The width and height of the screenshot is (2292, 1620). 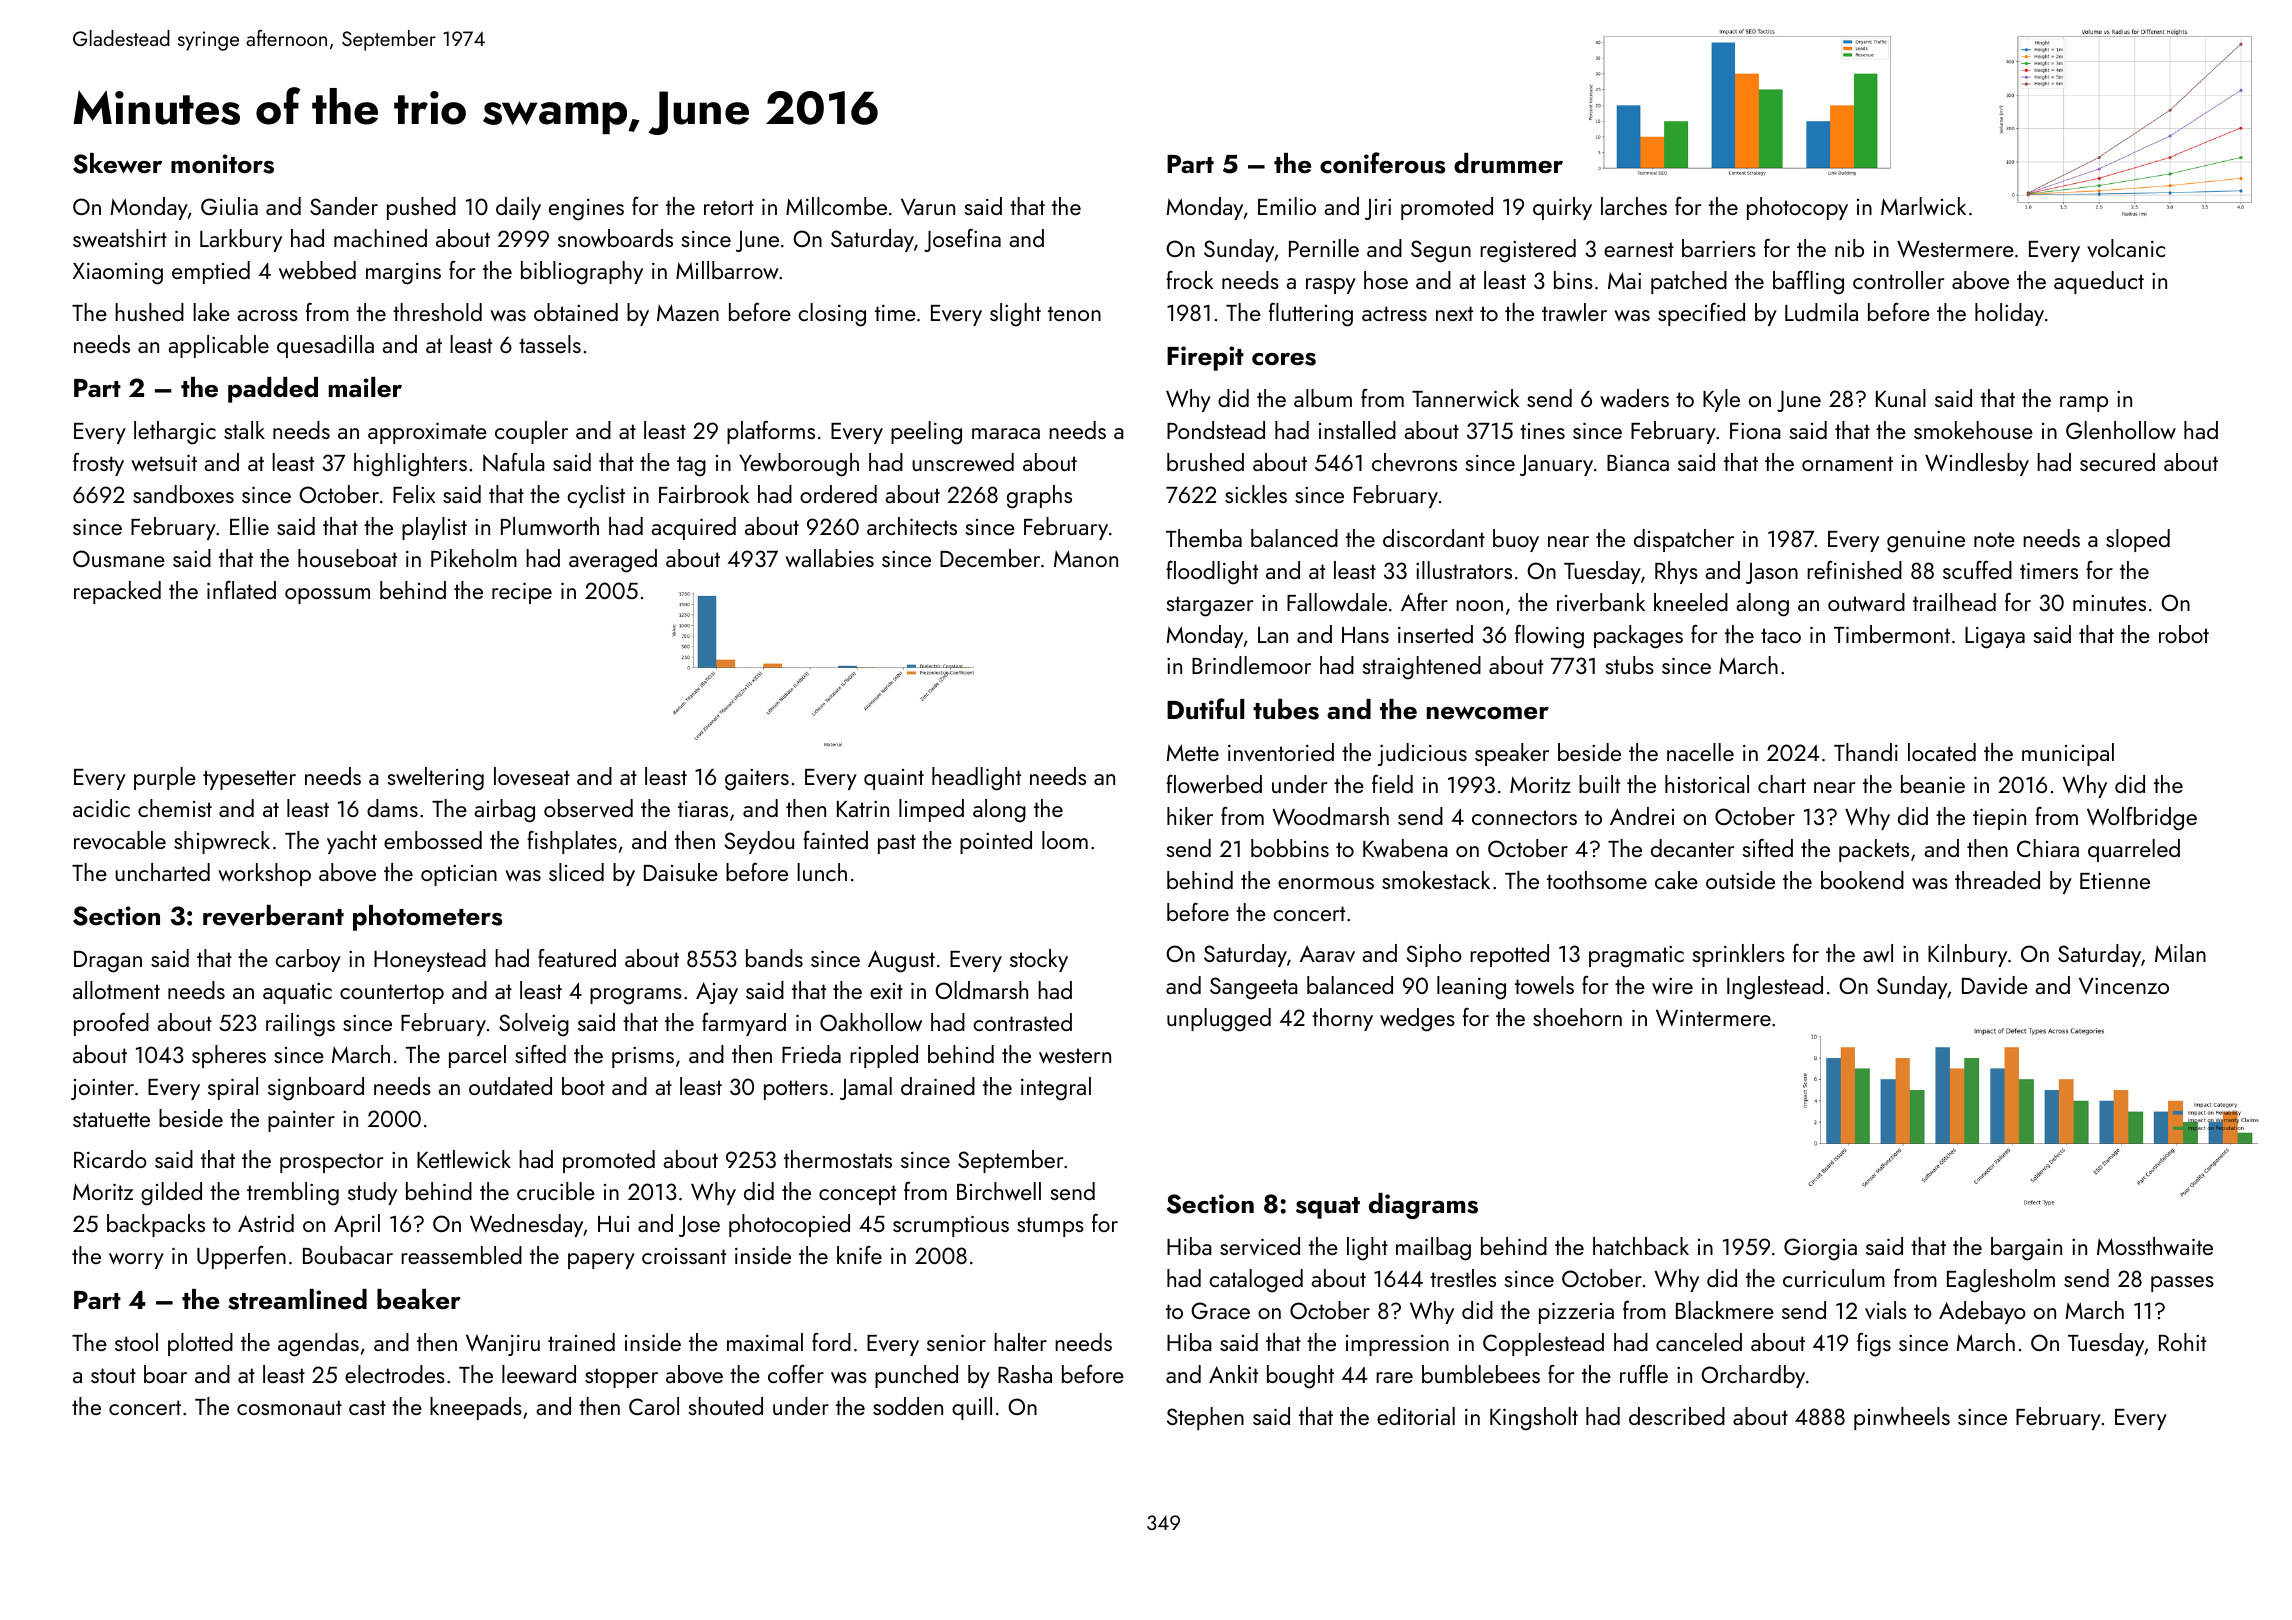 I want to click on stargazer, so click(x=1210, y=606).
